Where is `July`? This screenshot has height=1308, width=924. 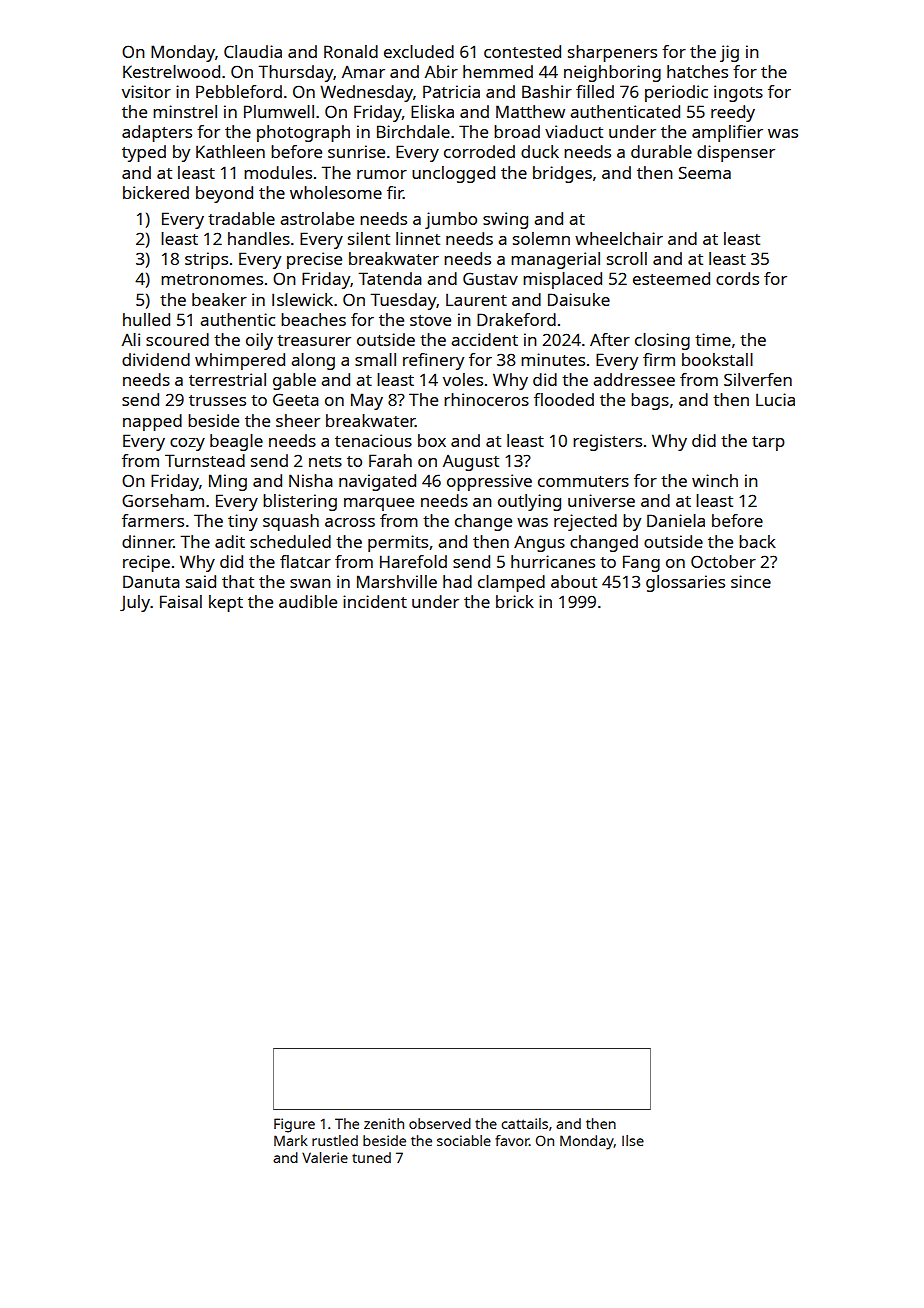 July is located at coordinates (135, 603).
